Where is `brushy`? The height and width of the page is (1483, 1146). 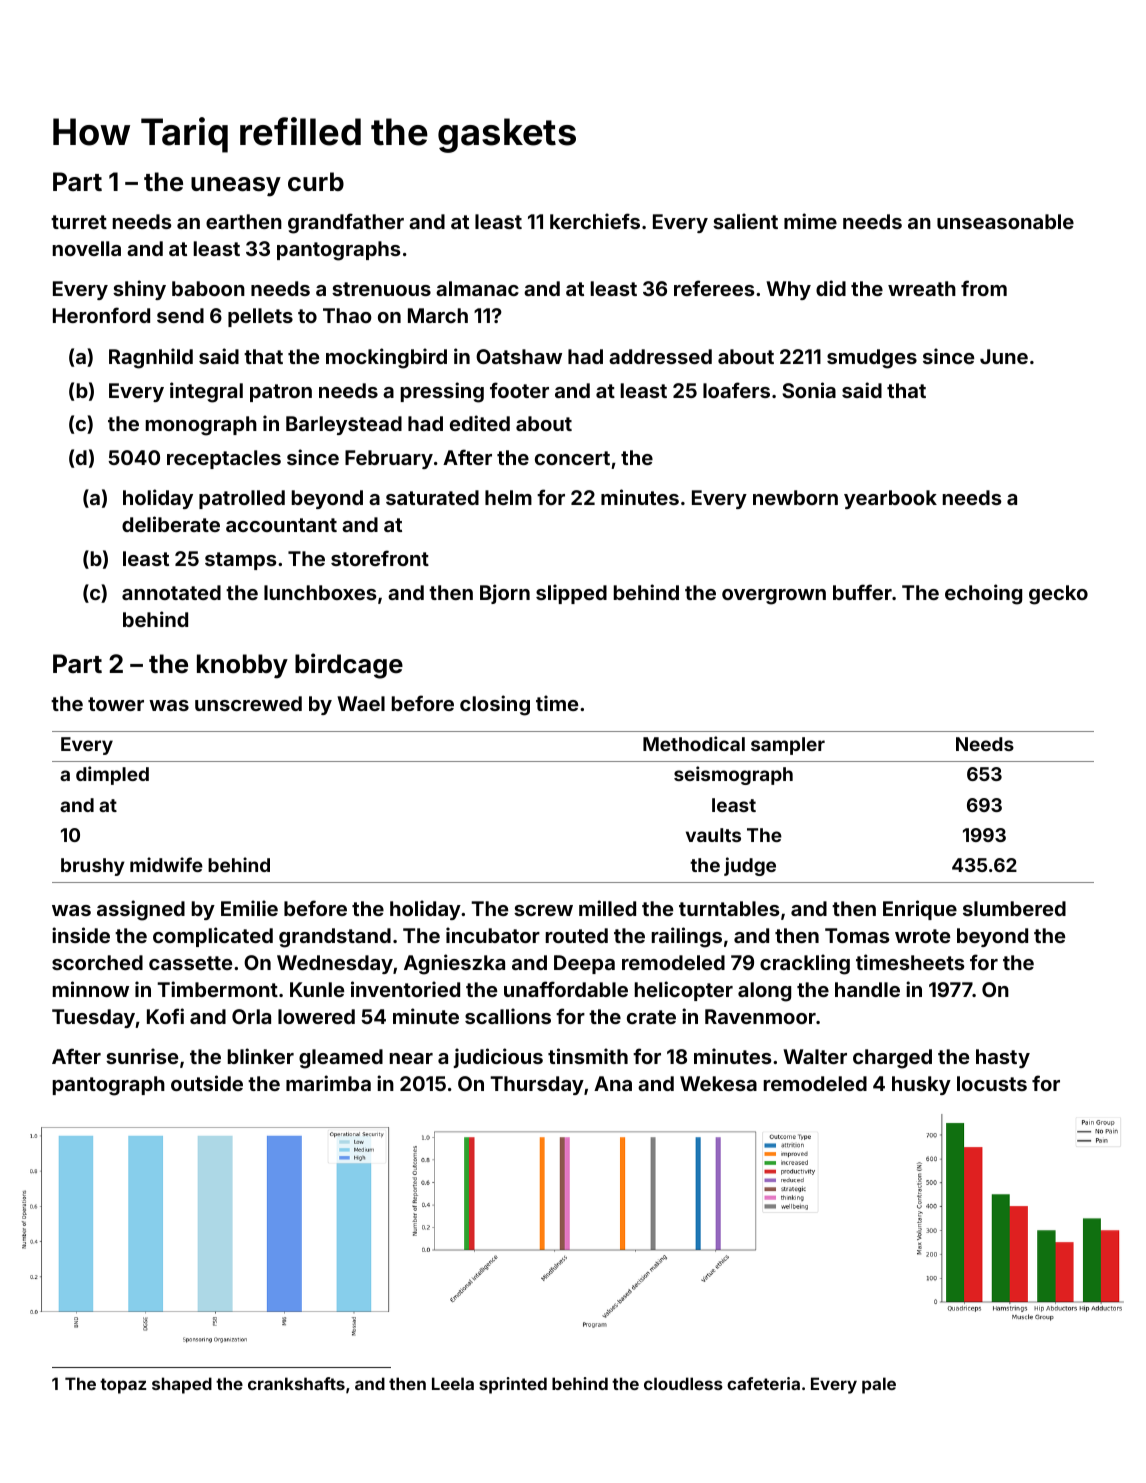 brushy is located at coordinates (93, 867).
